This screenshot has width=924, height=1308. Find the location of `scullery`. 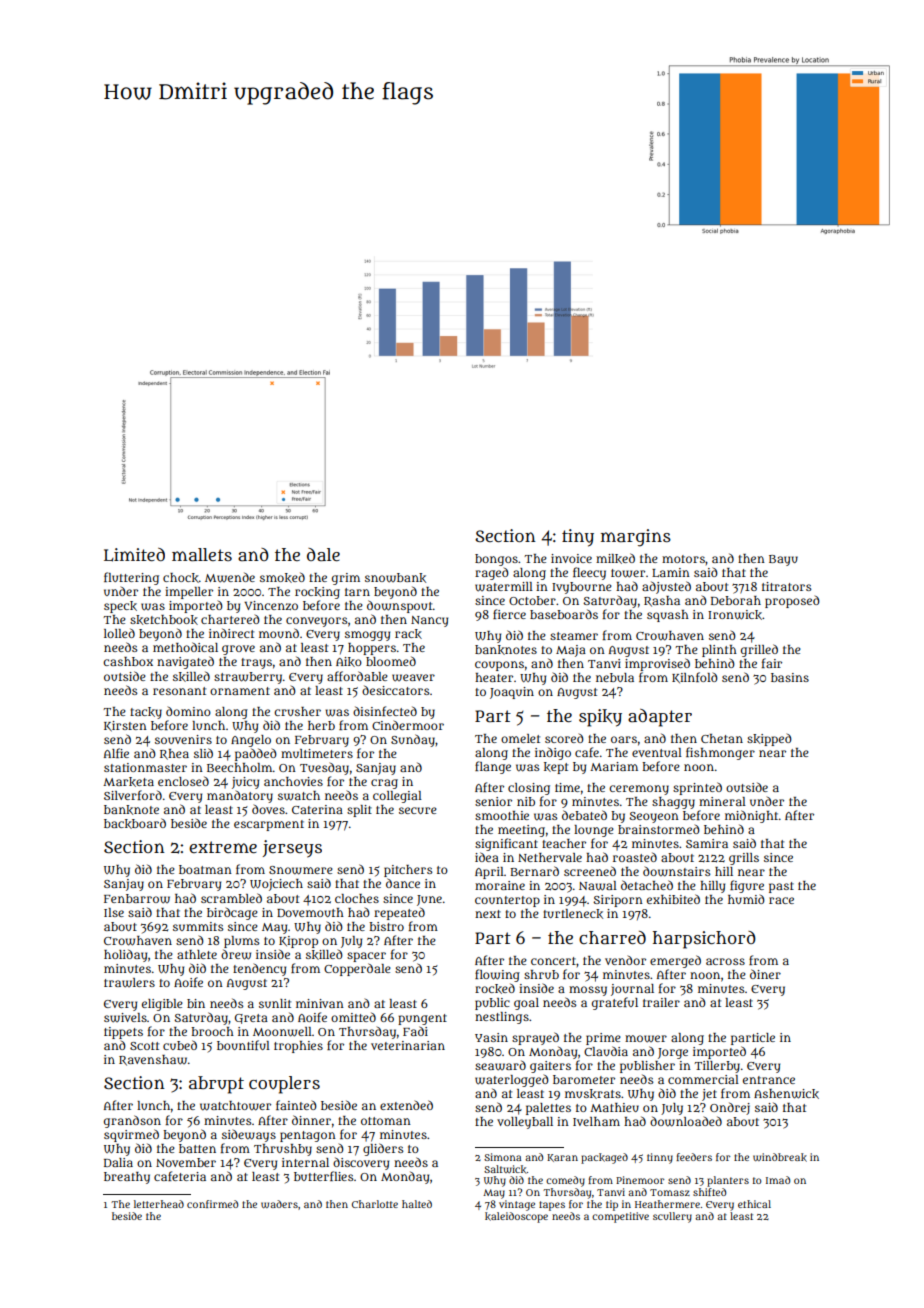

scullery is located at coordinates (672, 1217).
